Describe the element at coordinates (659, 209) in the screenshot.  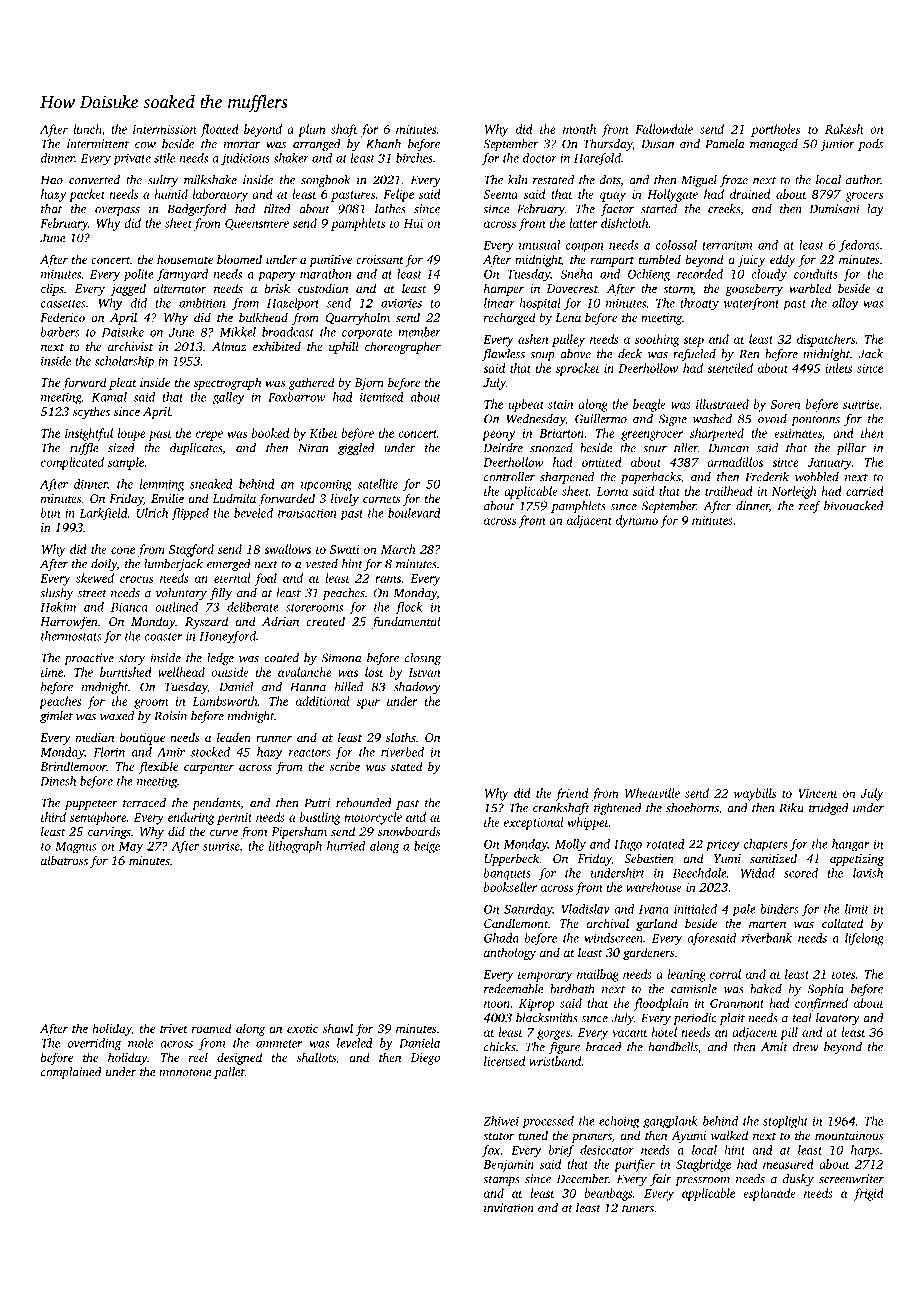
I see `started` at that location.
